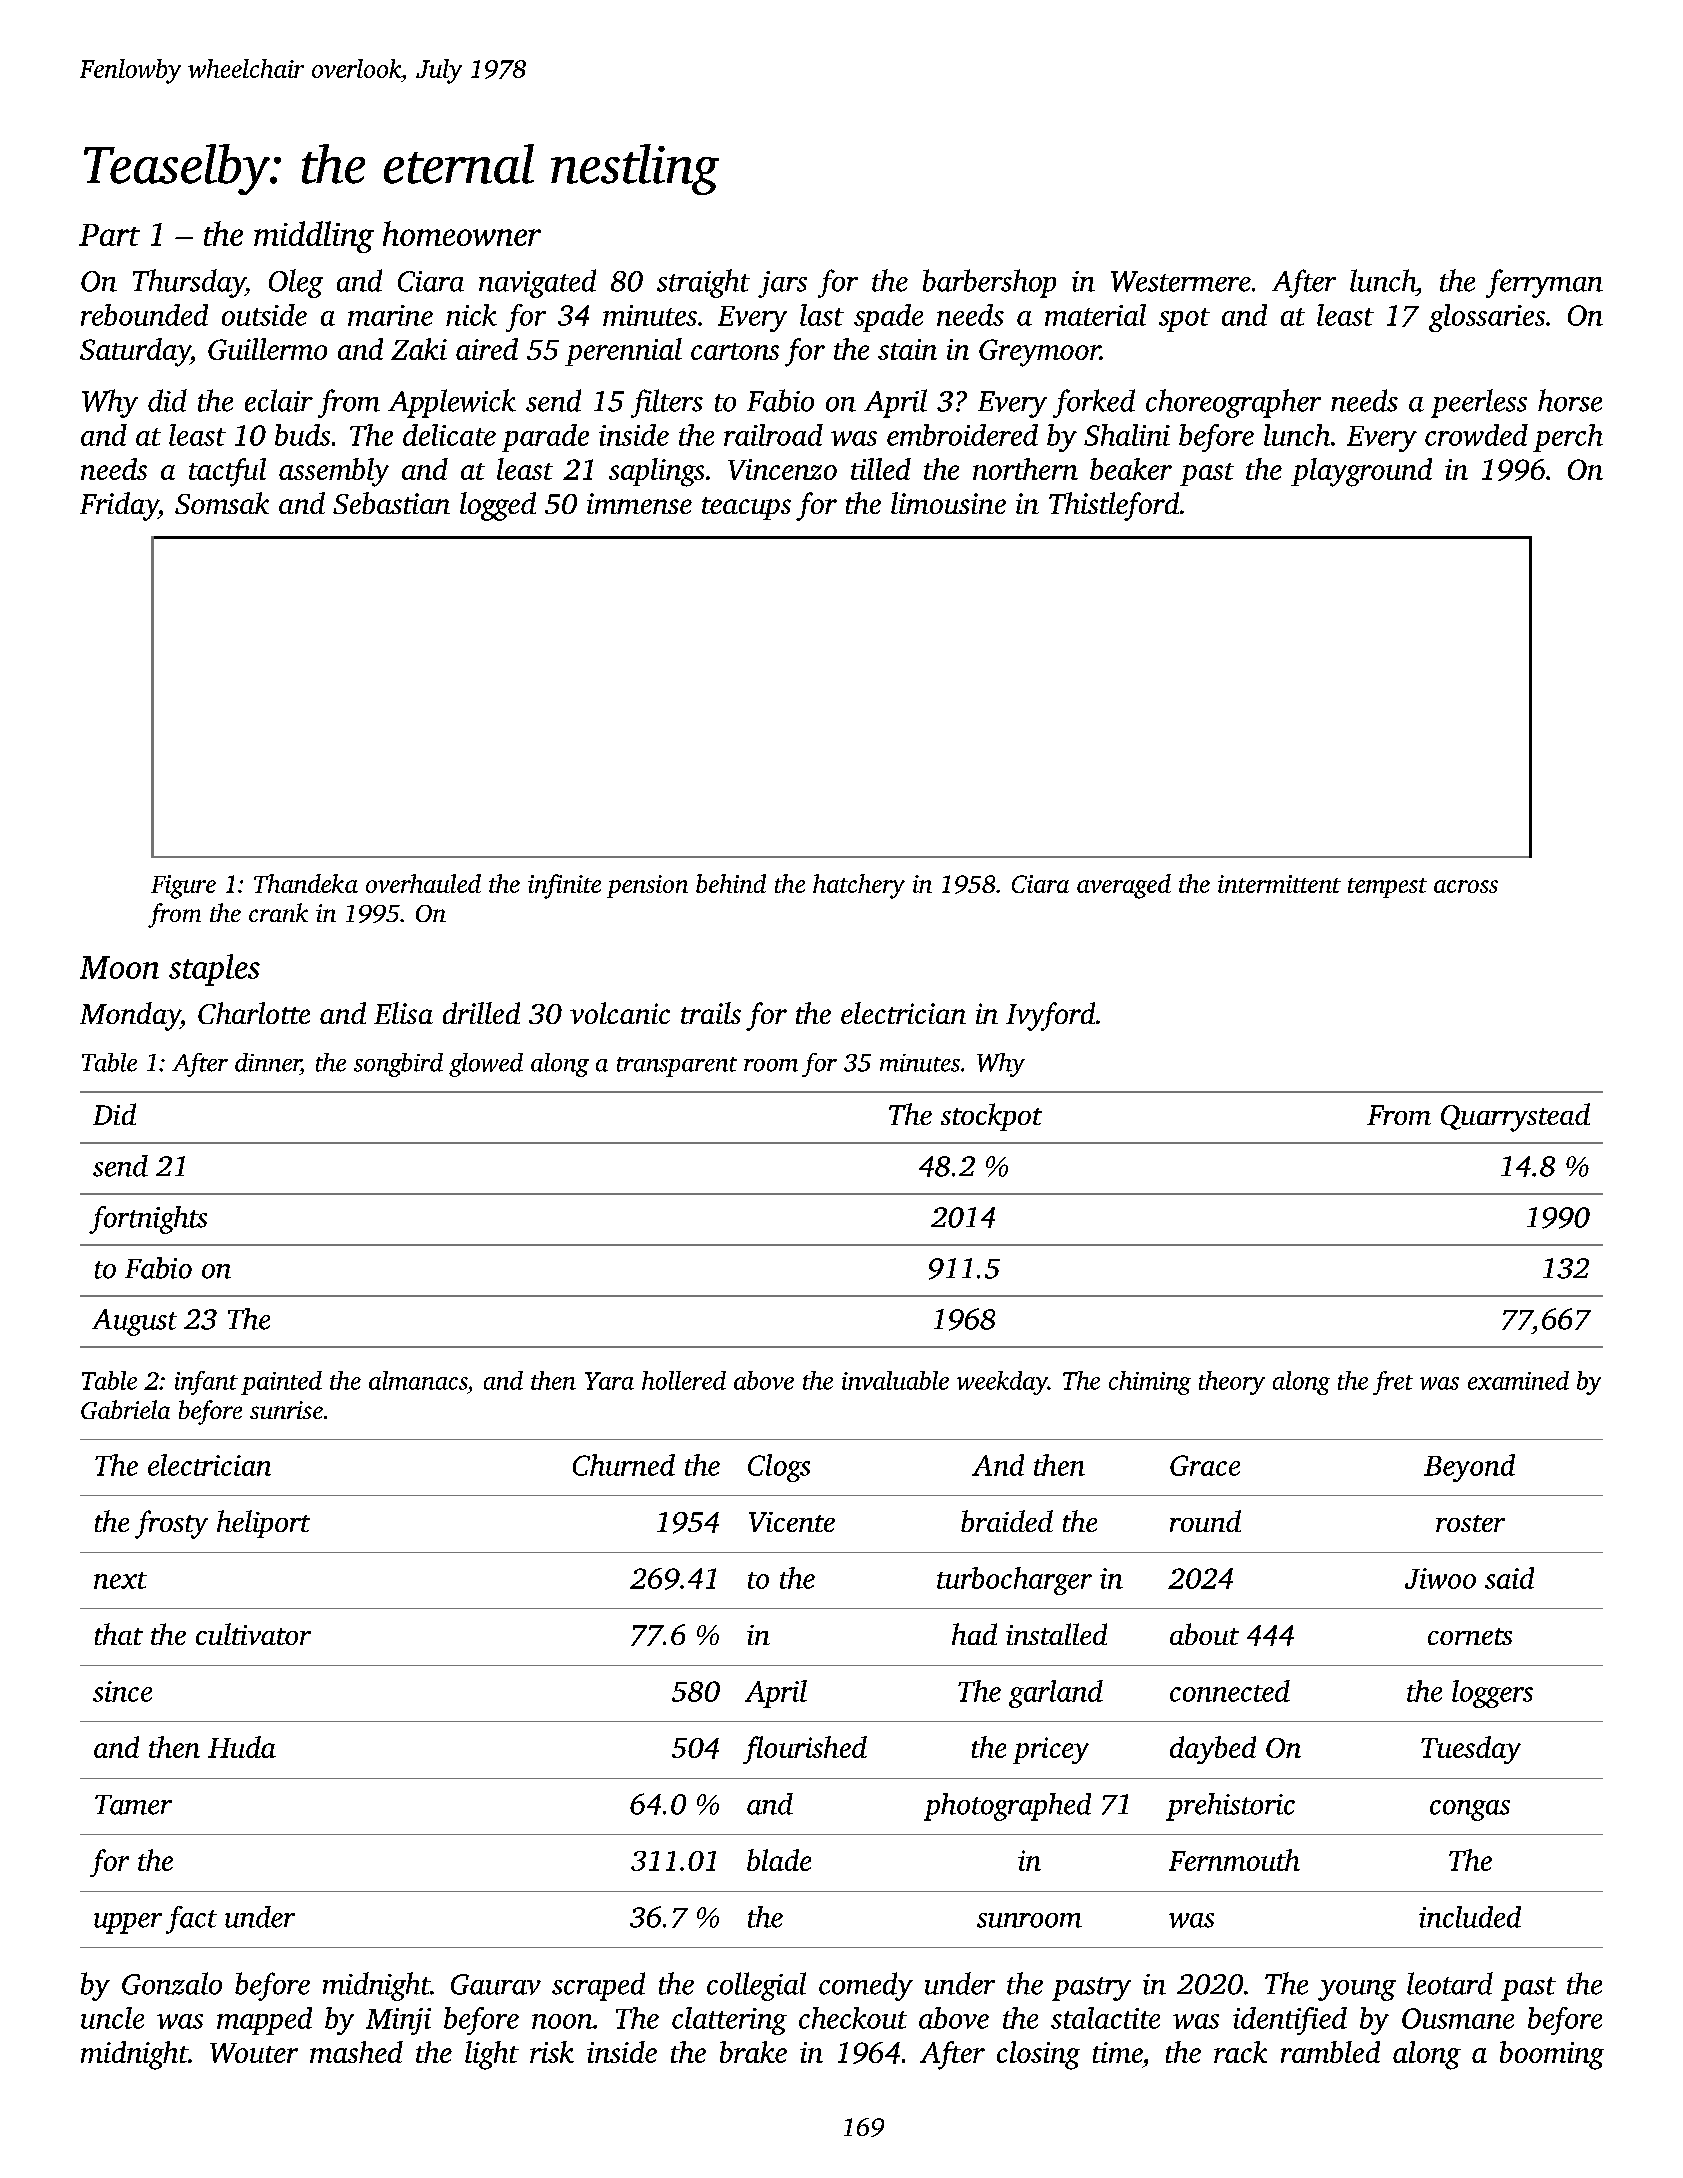  What do you see at coordinates (334, 472) in the screenshot?
I see `assembly` at bounding box center [334, 472].
